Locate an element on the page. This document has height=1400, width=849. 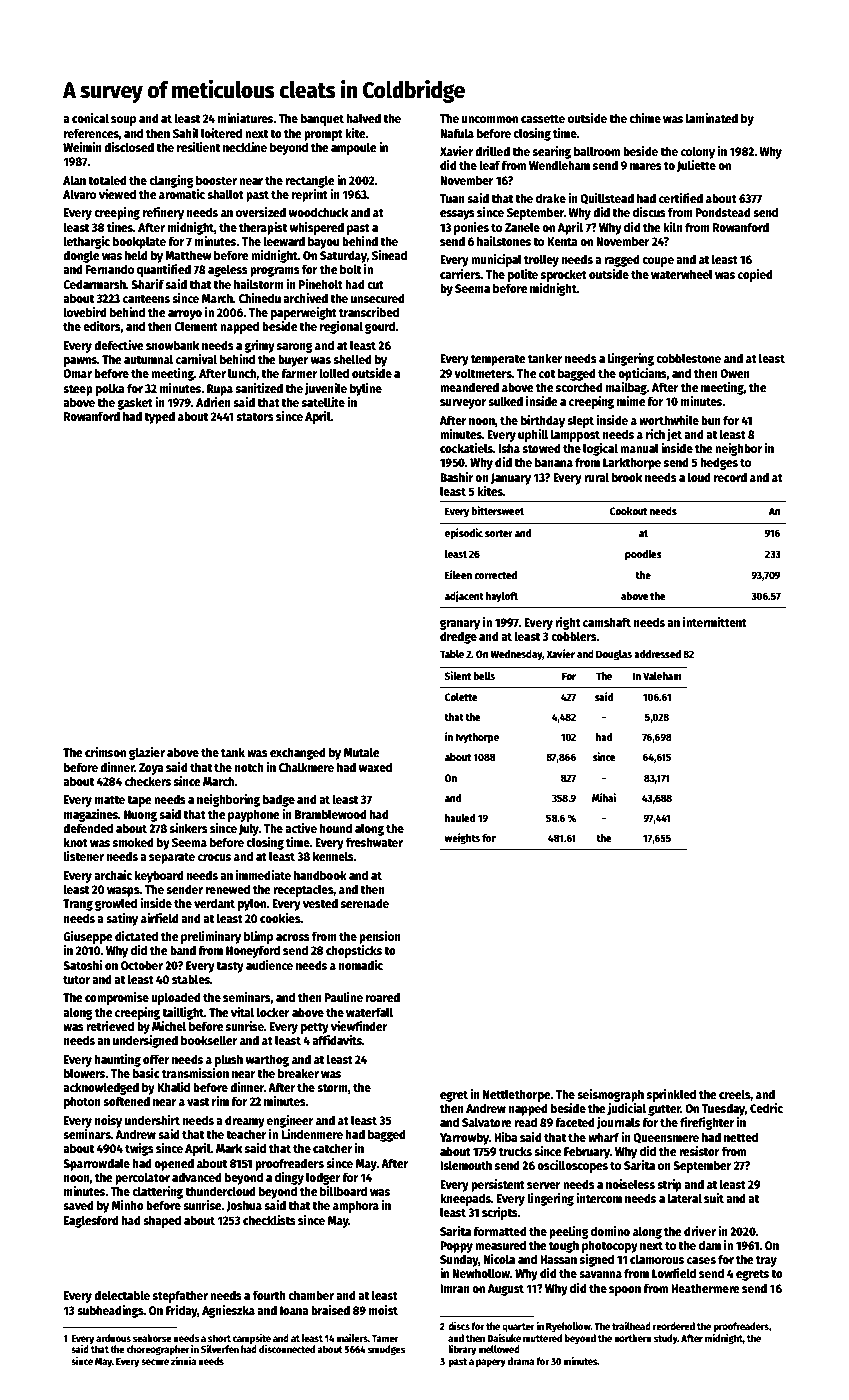
roared is located at coordinates (383, 997).
